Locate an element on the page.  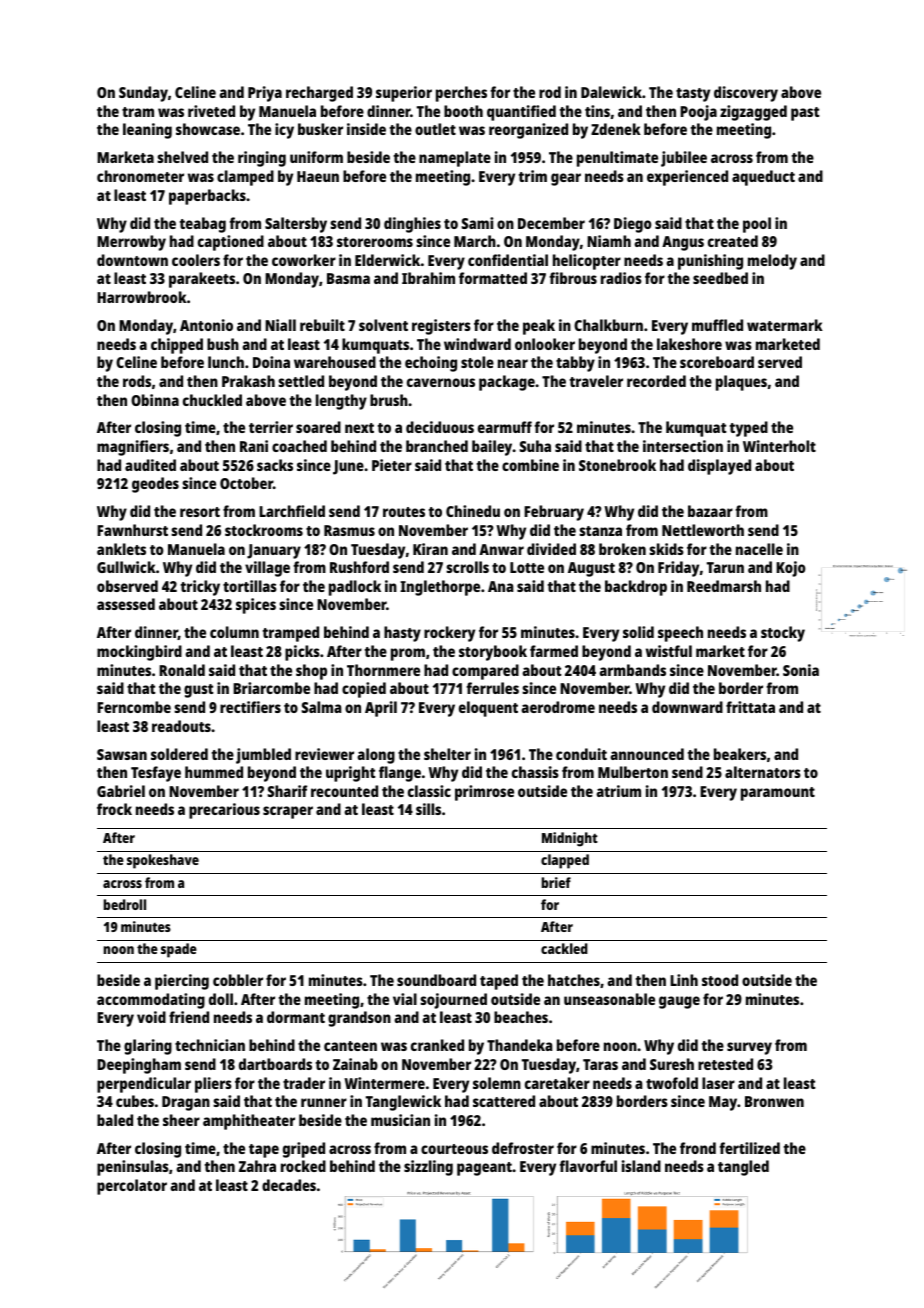
leaning is located at coordinates (147, 131).
